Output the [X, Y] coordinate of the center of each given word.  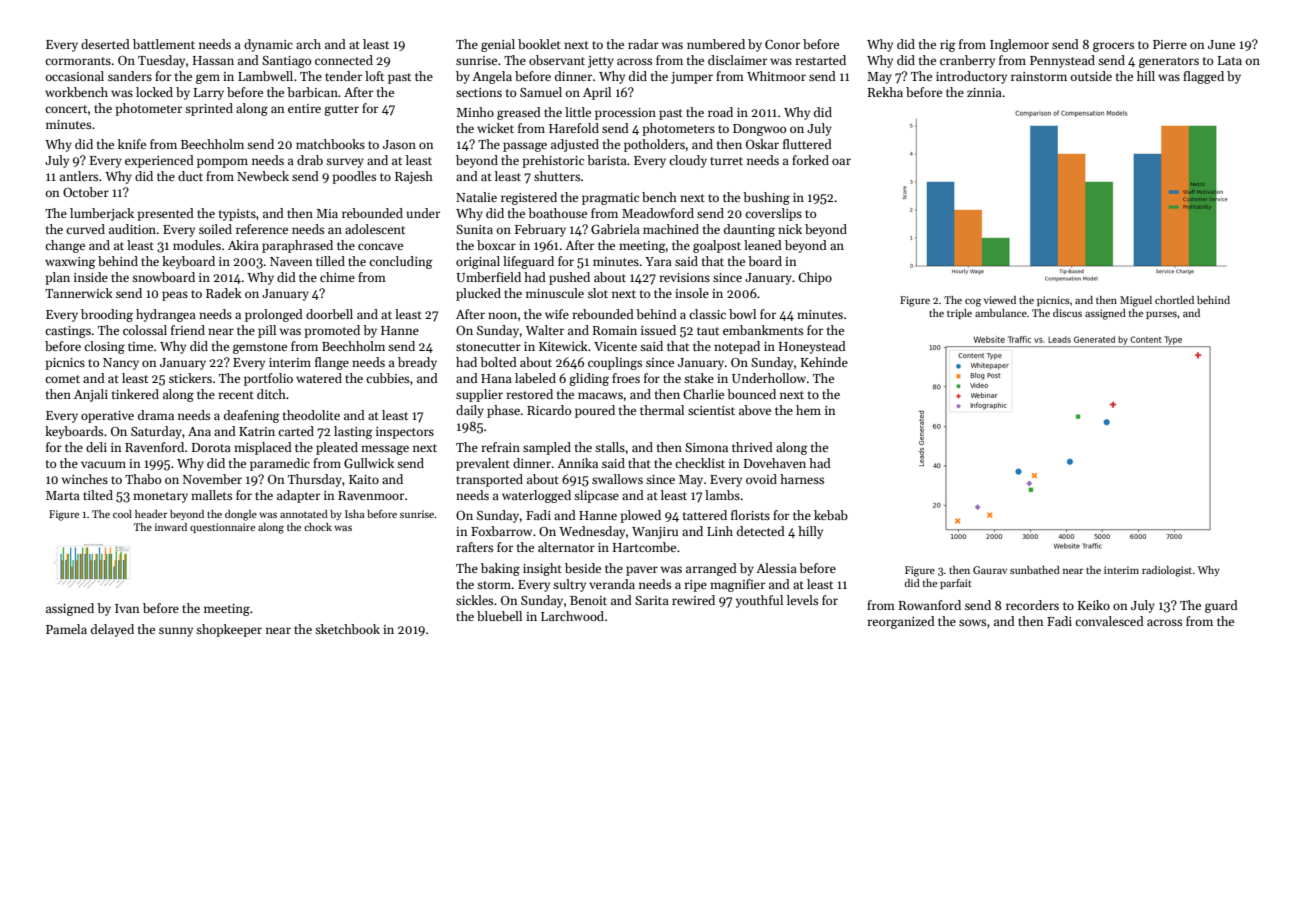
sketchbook [347, 629]
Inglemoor [1019, 45]
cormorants [78, 61]
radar [643, 44]
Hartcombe [644, 547]
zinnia [984, 92]
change [65, 246]
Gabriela [615, 229]
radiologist [1167, 571]
